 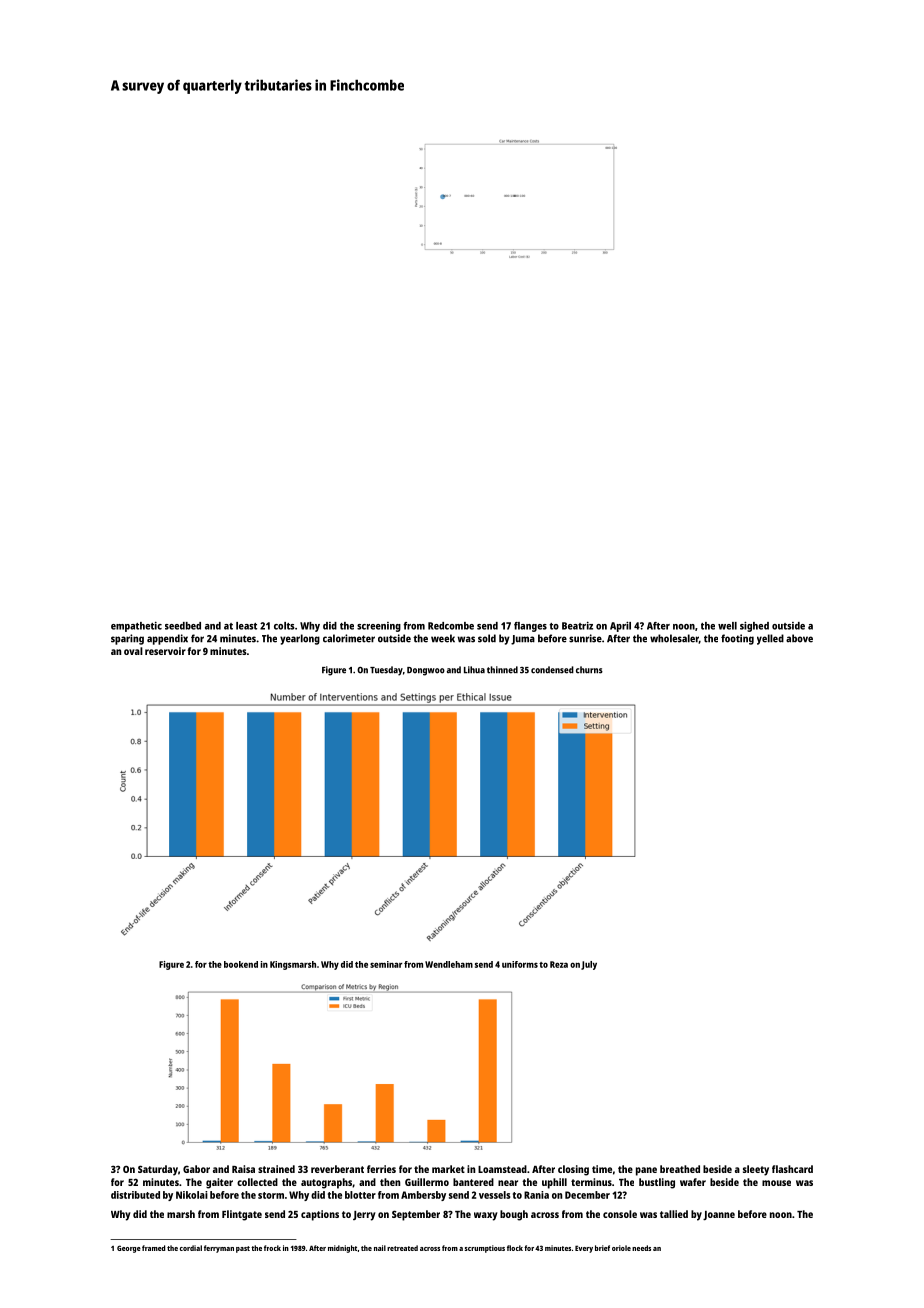 I want to click on least, so click(x=246, y=626).
